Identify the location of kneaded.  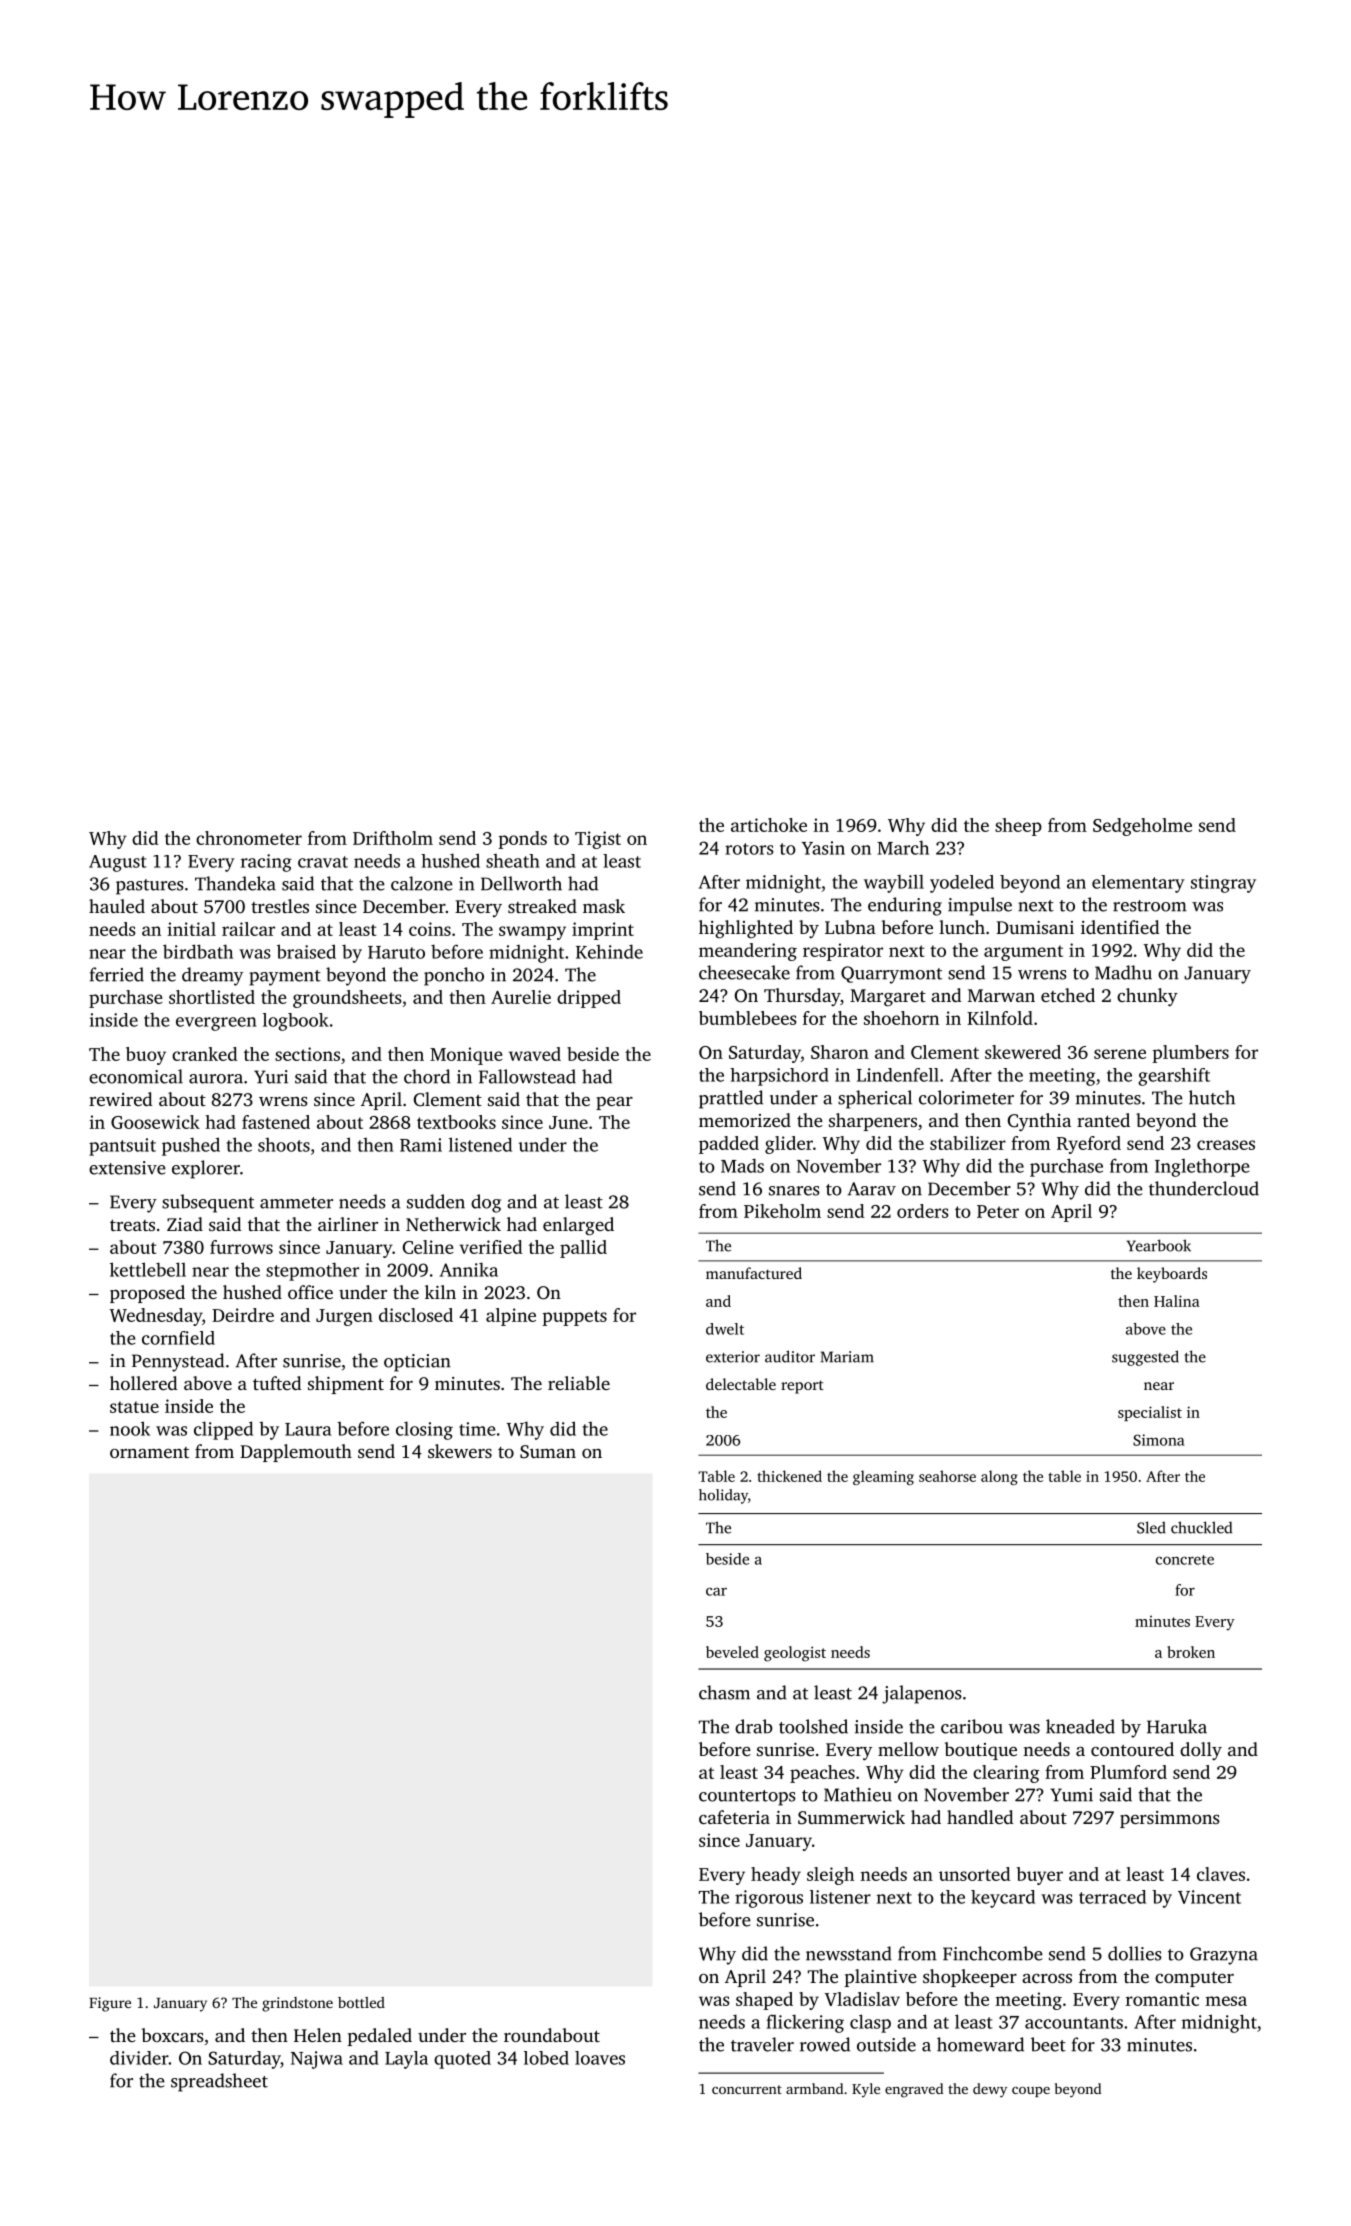
(1080, 1726).
